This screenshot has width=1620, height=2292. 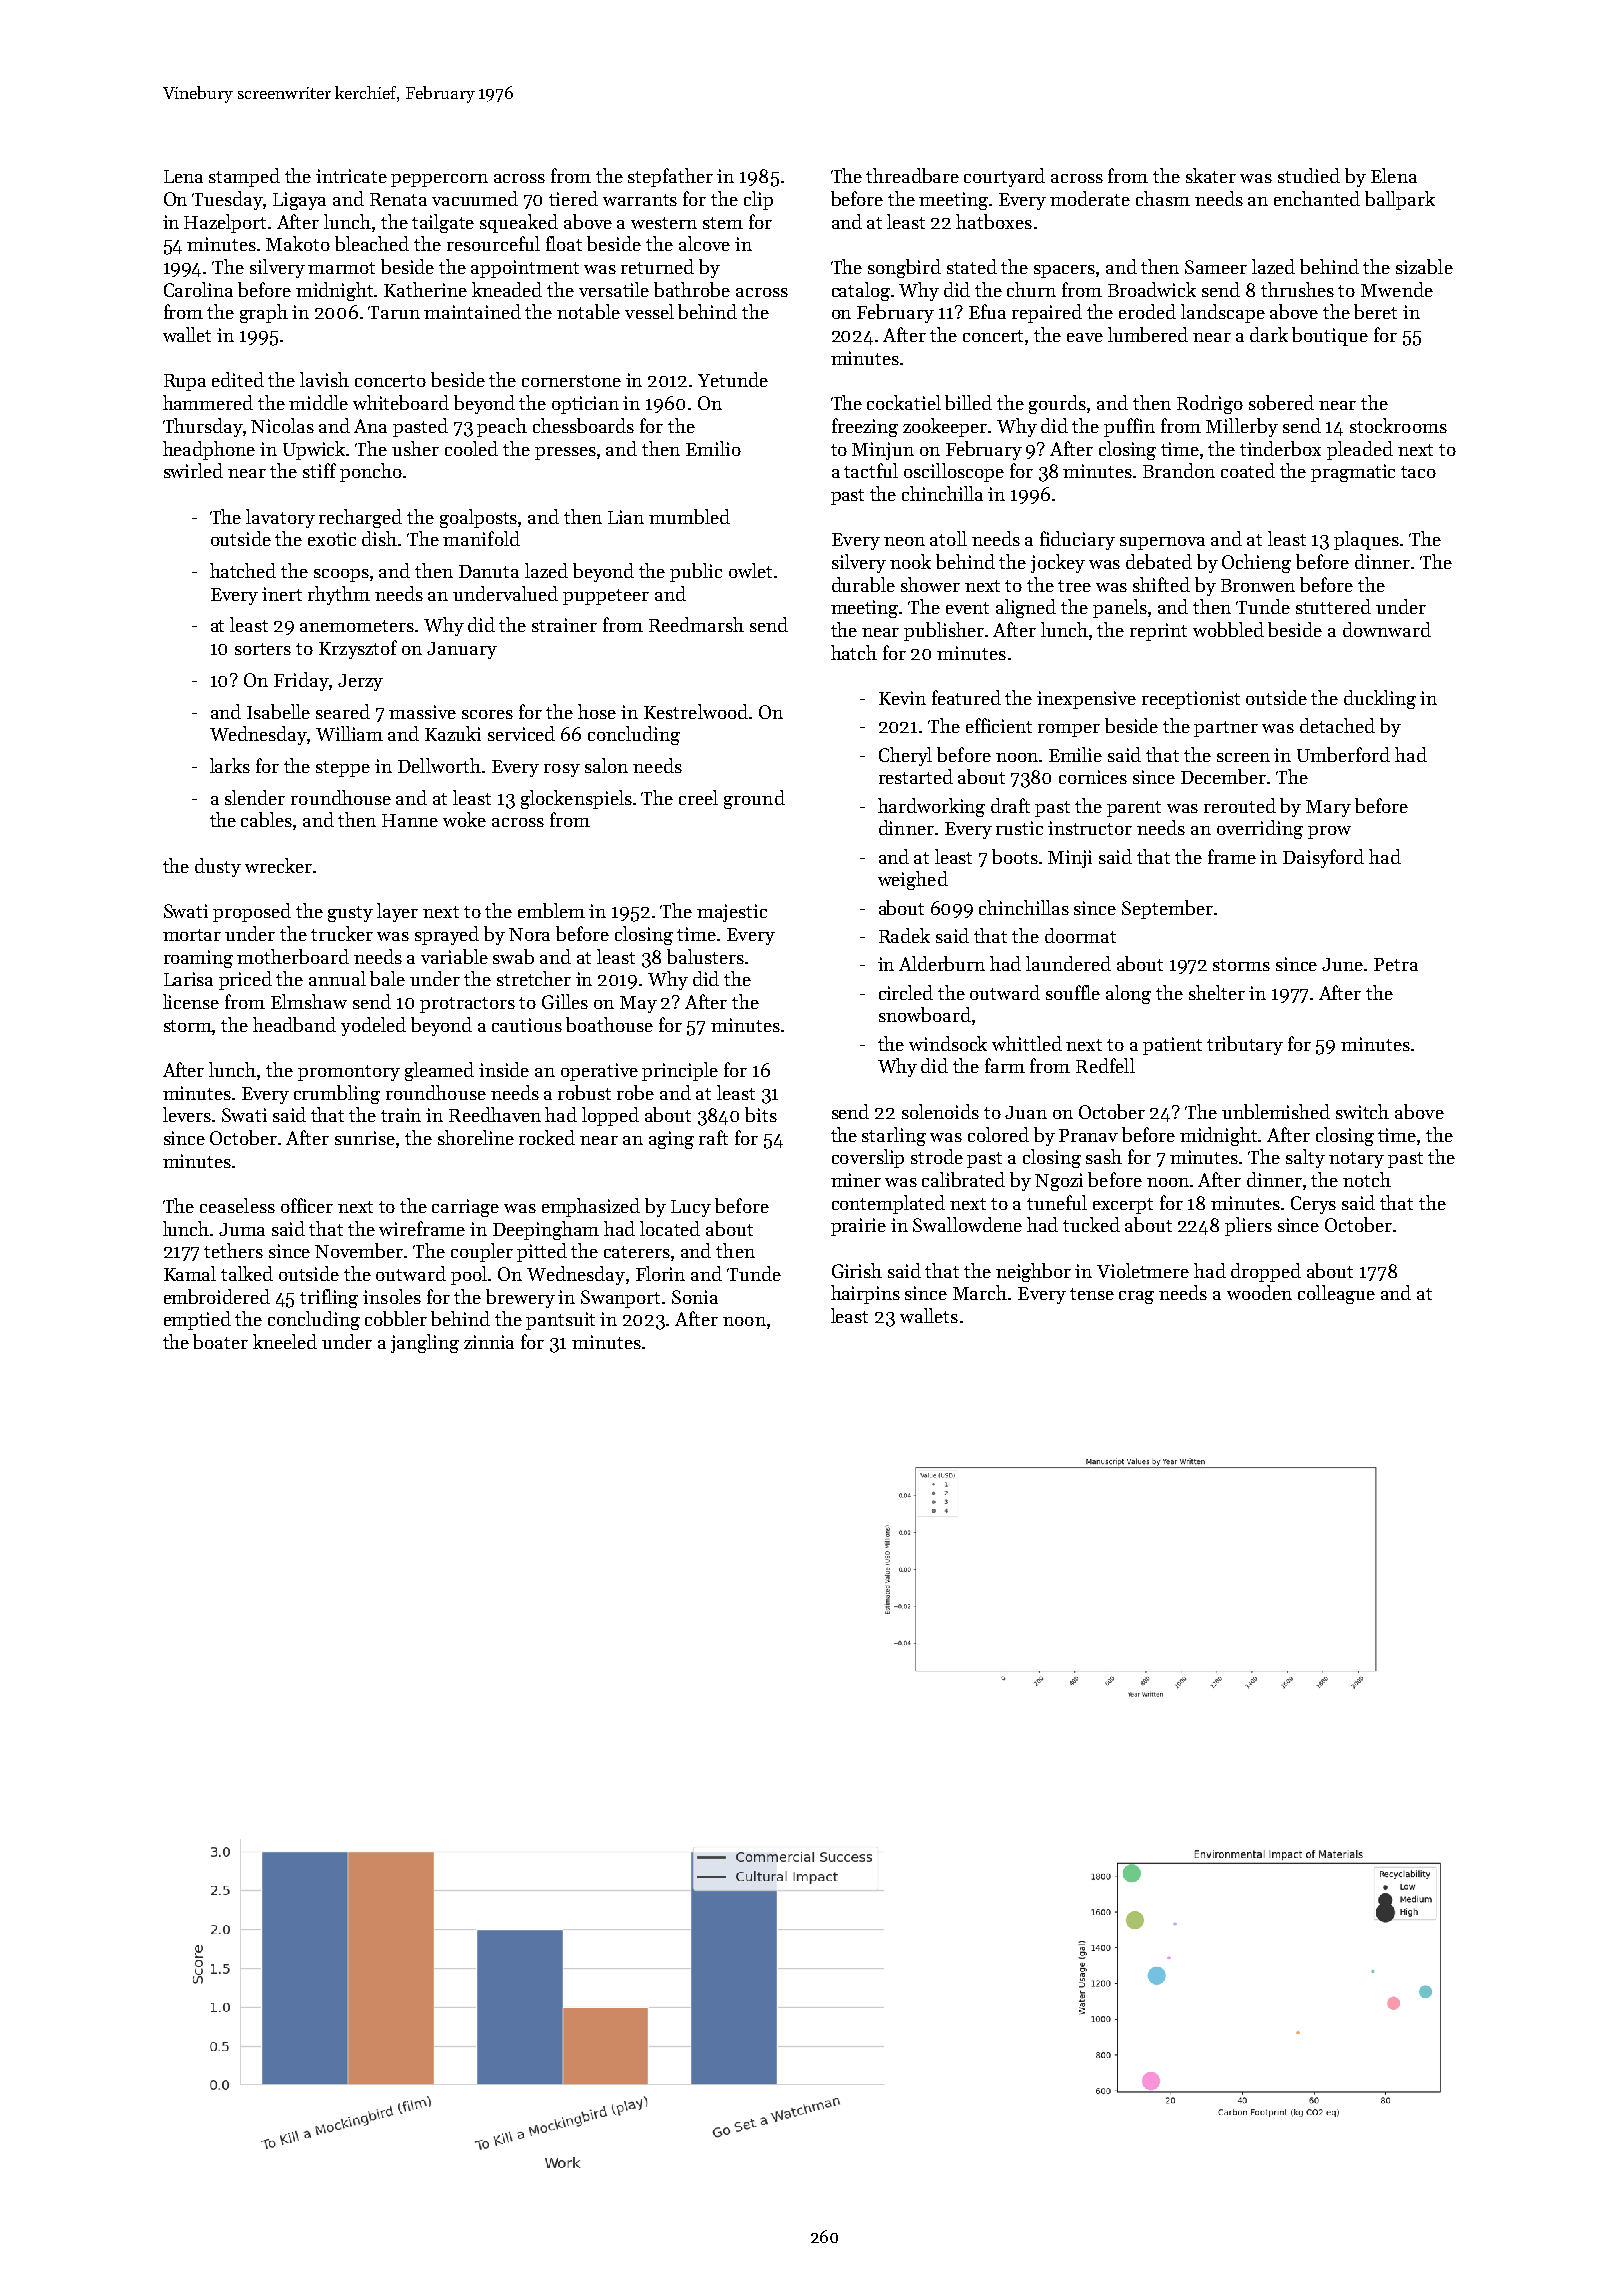 I want to click on peppercorn, so click(x=439, y=180).
